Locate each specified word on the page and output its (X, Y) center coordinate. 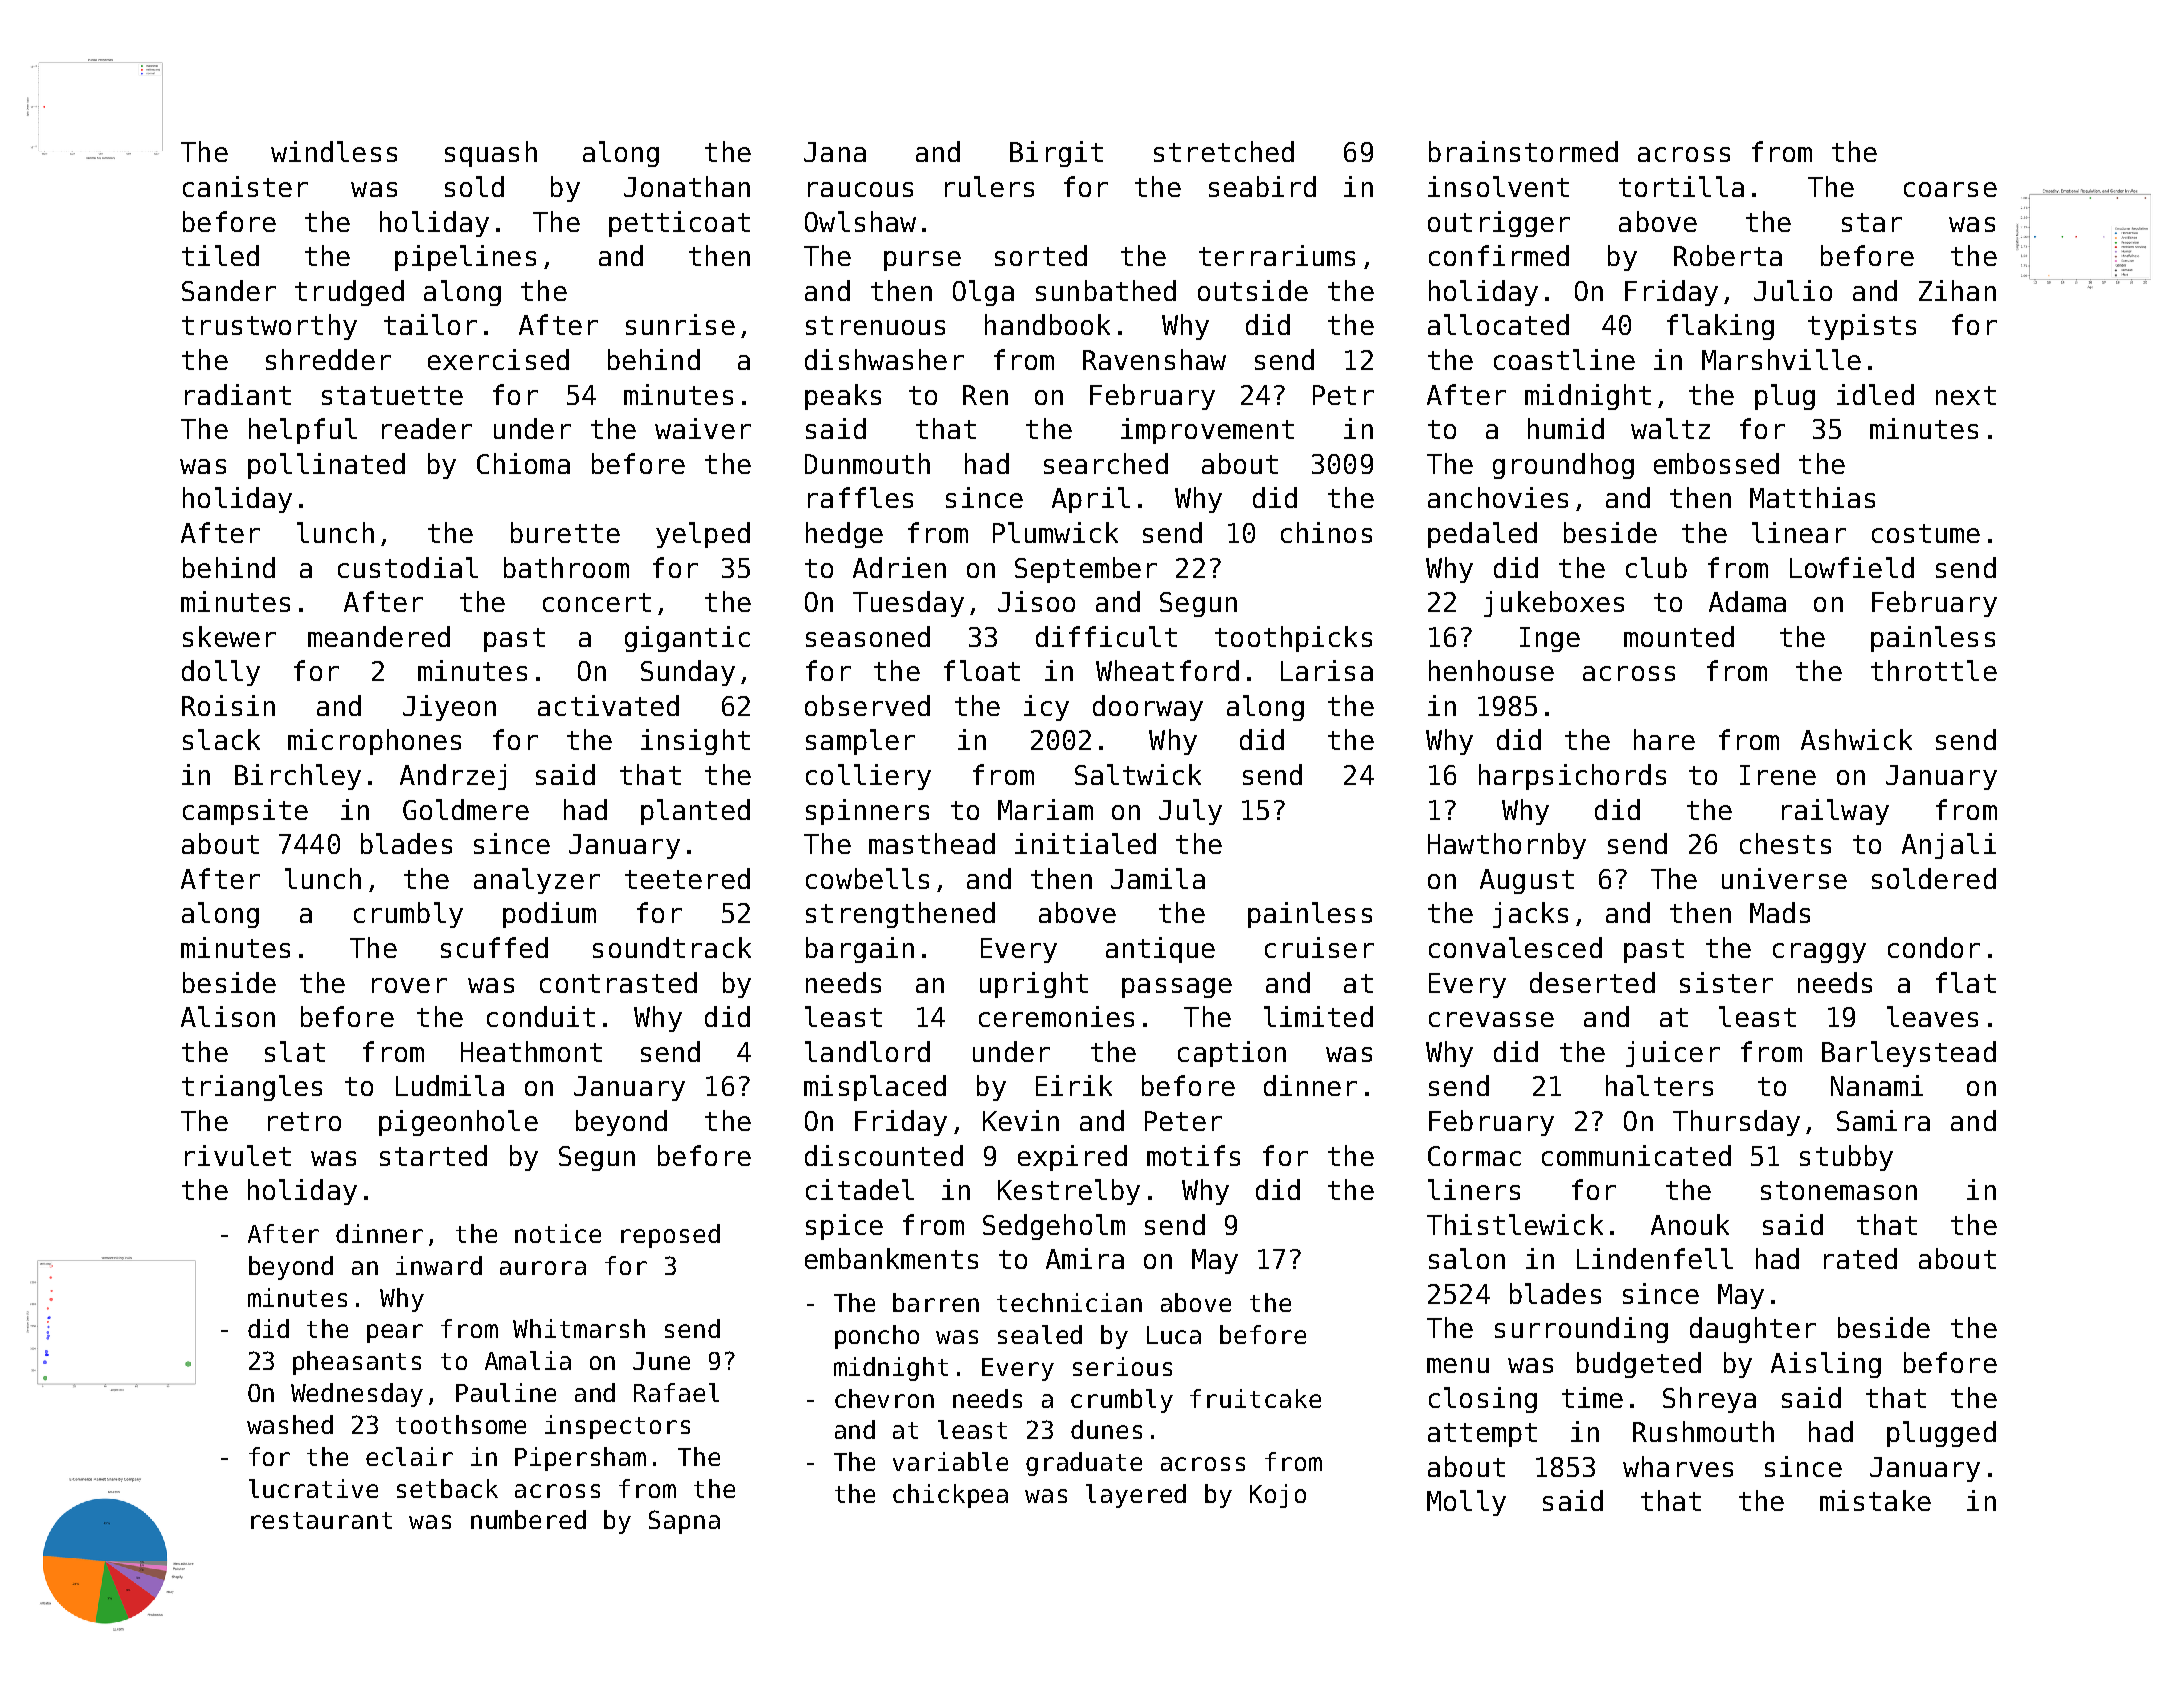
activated (608, 705)
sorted (1041, 255)
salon (1467, 1258)
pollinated (326, 466)
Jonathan (687, 186)
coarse (1950, 189)
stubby (1846, 1158)
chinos (1326, 532)
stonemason (1839, 1190)
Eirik (1074, 1085)
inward (439, 1265)
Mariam (1045, 809)
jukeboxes (1554, 604)
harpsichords (1572, 777)
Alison (228, 1016)
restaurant (321, 1520)
